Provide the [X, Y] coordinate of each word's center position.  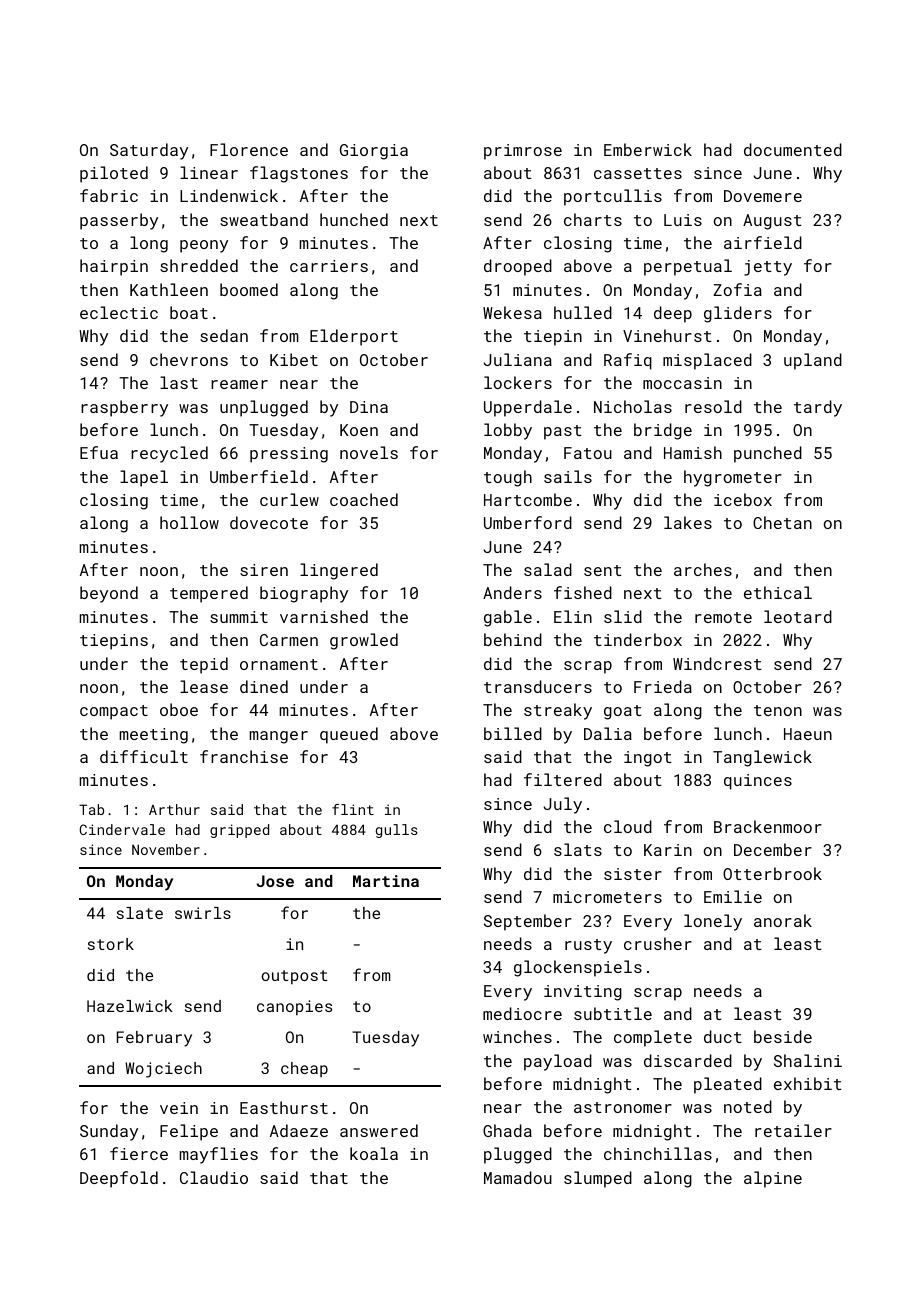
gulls [397, 831]
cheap [304, 1069]
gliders [738, 314]
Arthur [174, 809]
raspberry [124, 408]
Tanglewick [762, 758]
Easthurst [284, 1107]
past [563, 432]
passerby [119, 221]
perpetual [688, 267]
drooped [518, 267]
